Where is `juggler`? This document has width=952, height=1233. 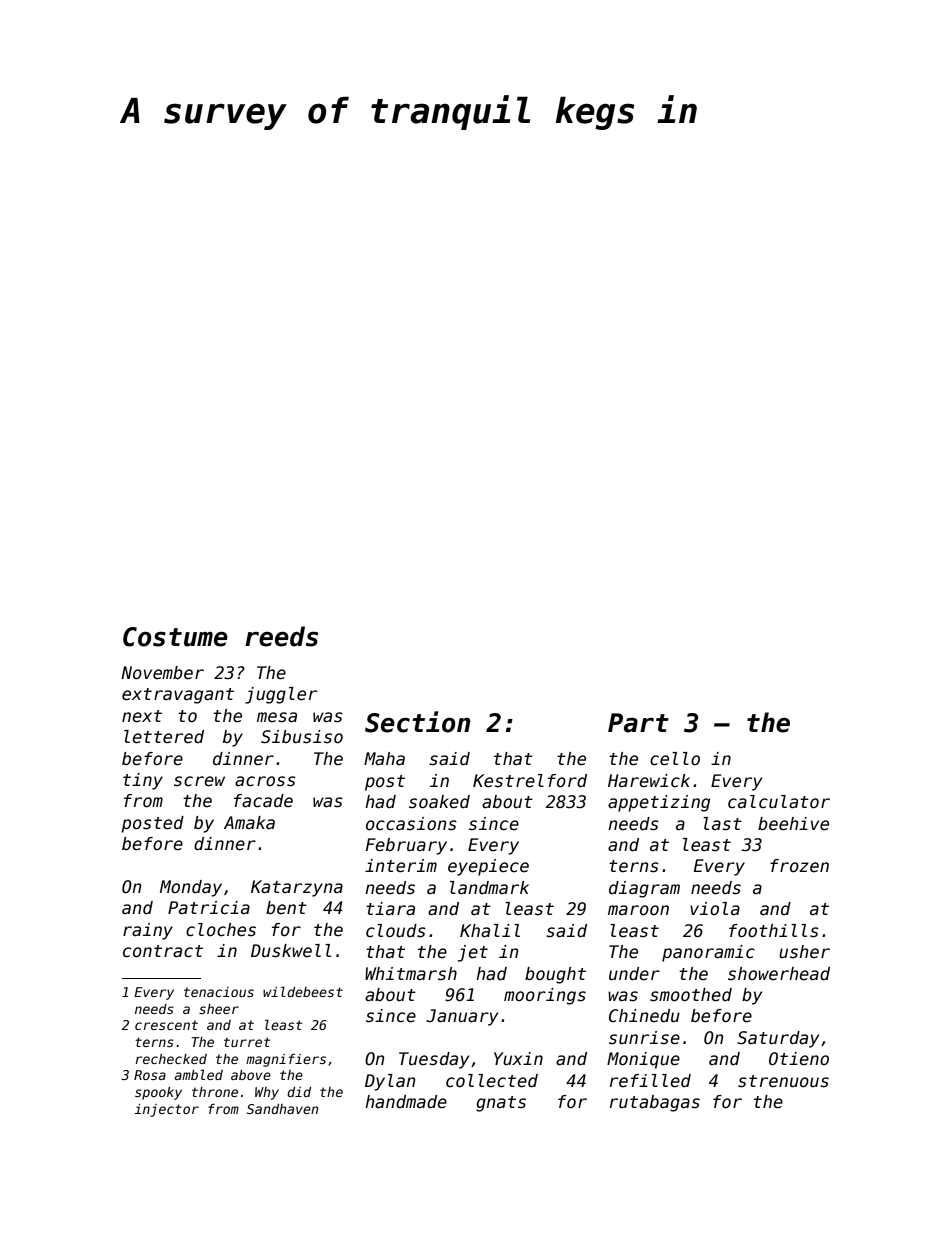
juggler is located at coordinates (281, 695).
